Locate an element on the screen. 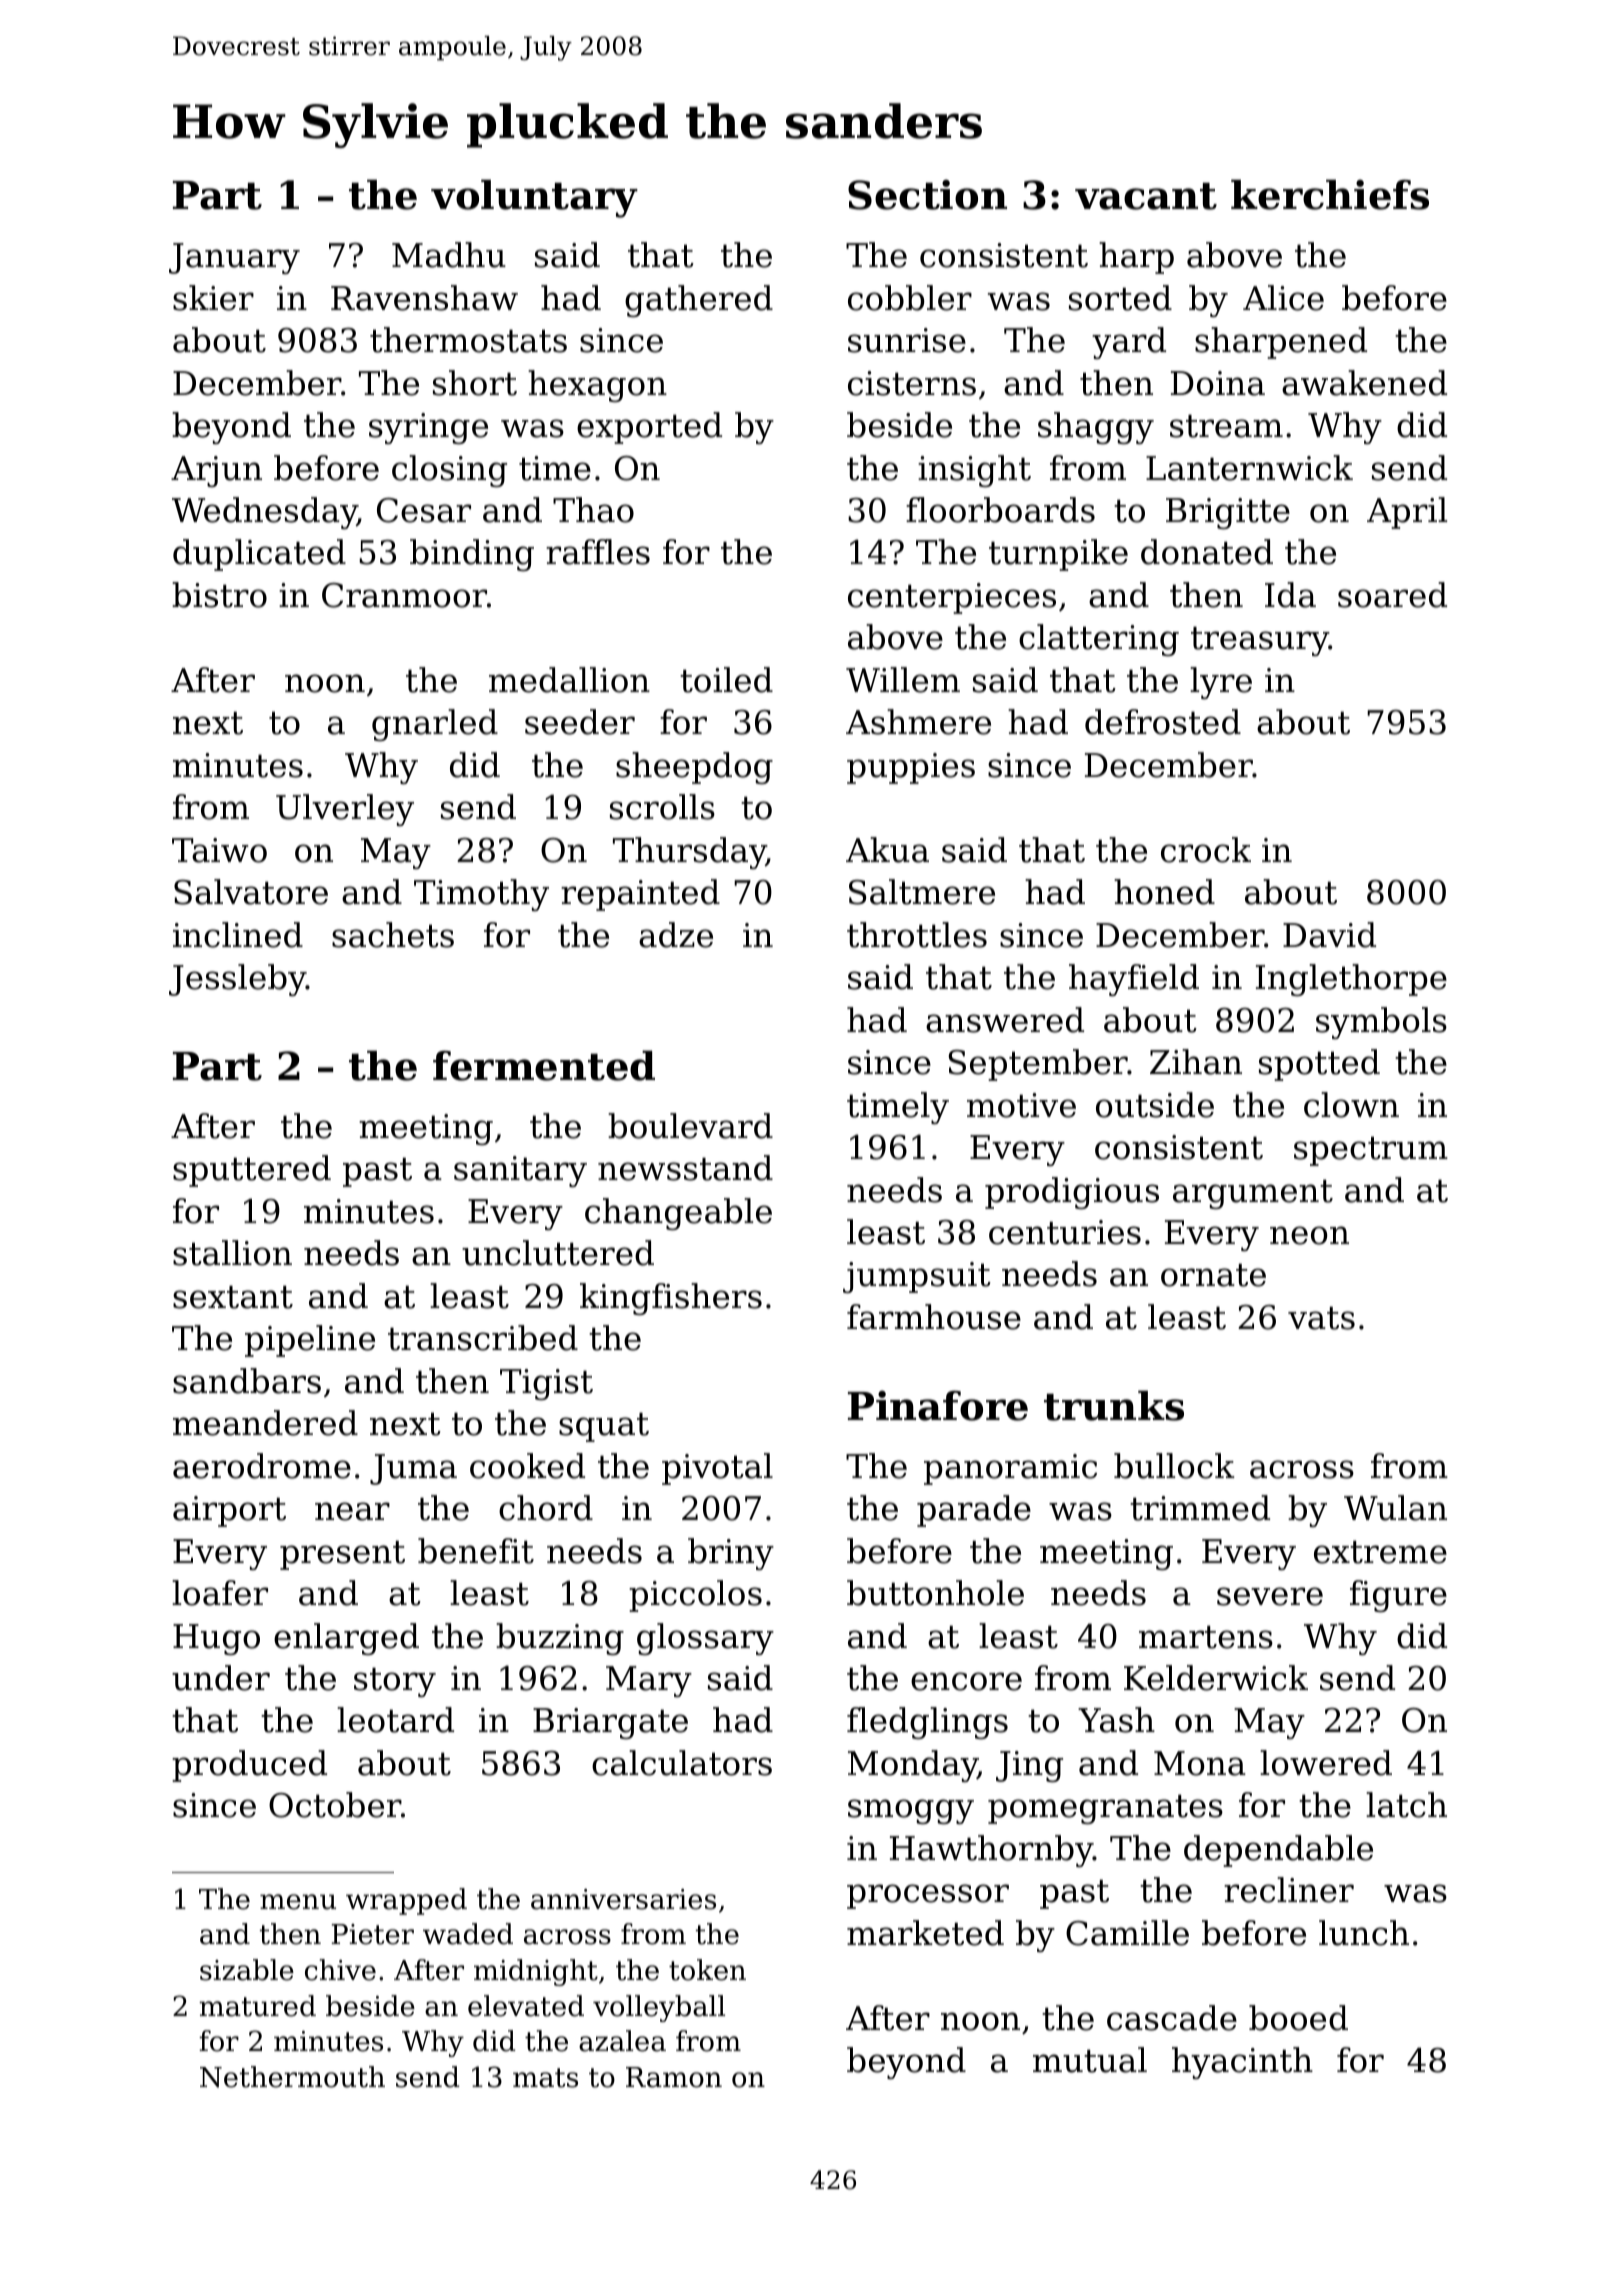 The image size is (1620, 2292). symbols is located at coordinates (1381, 1023).
